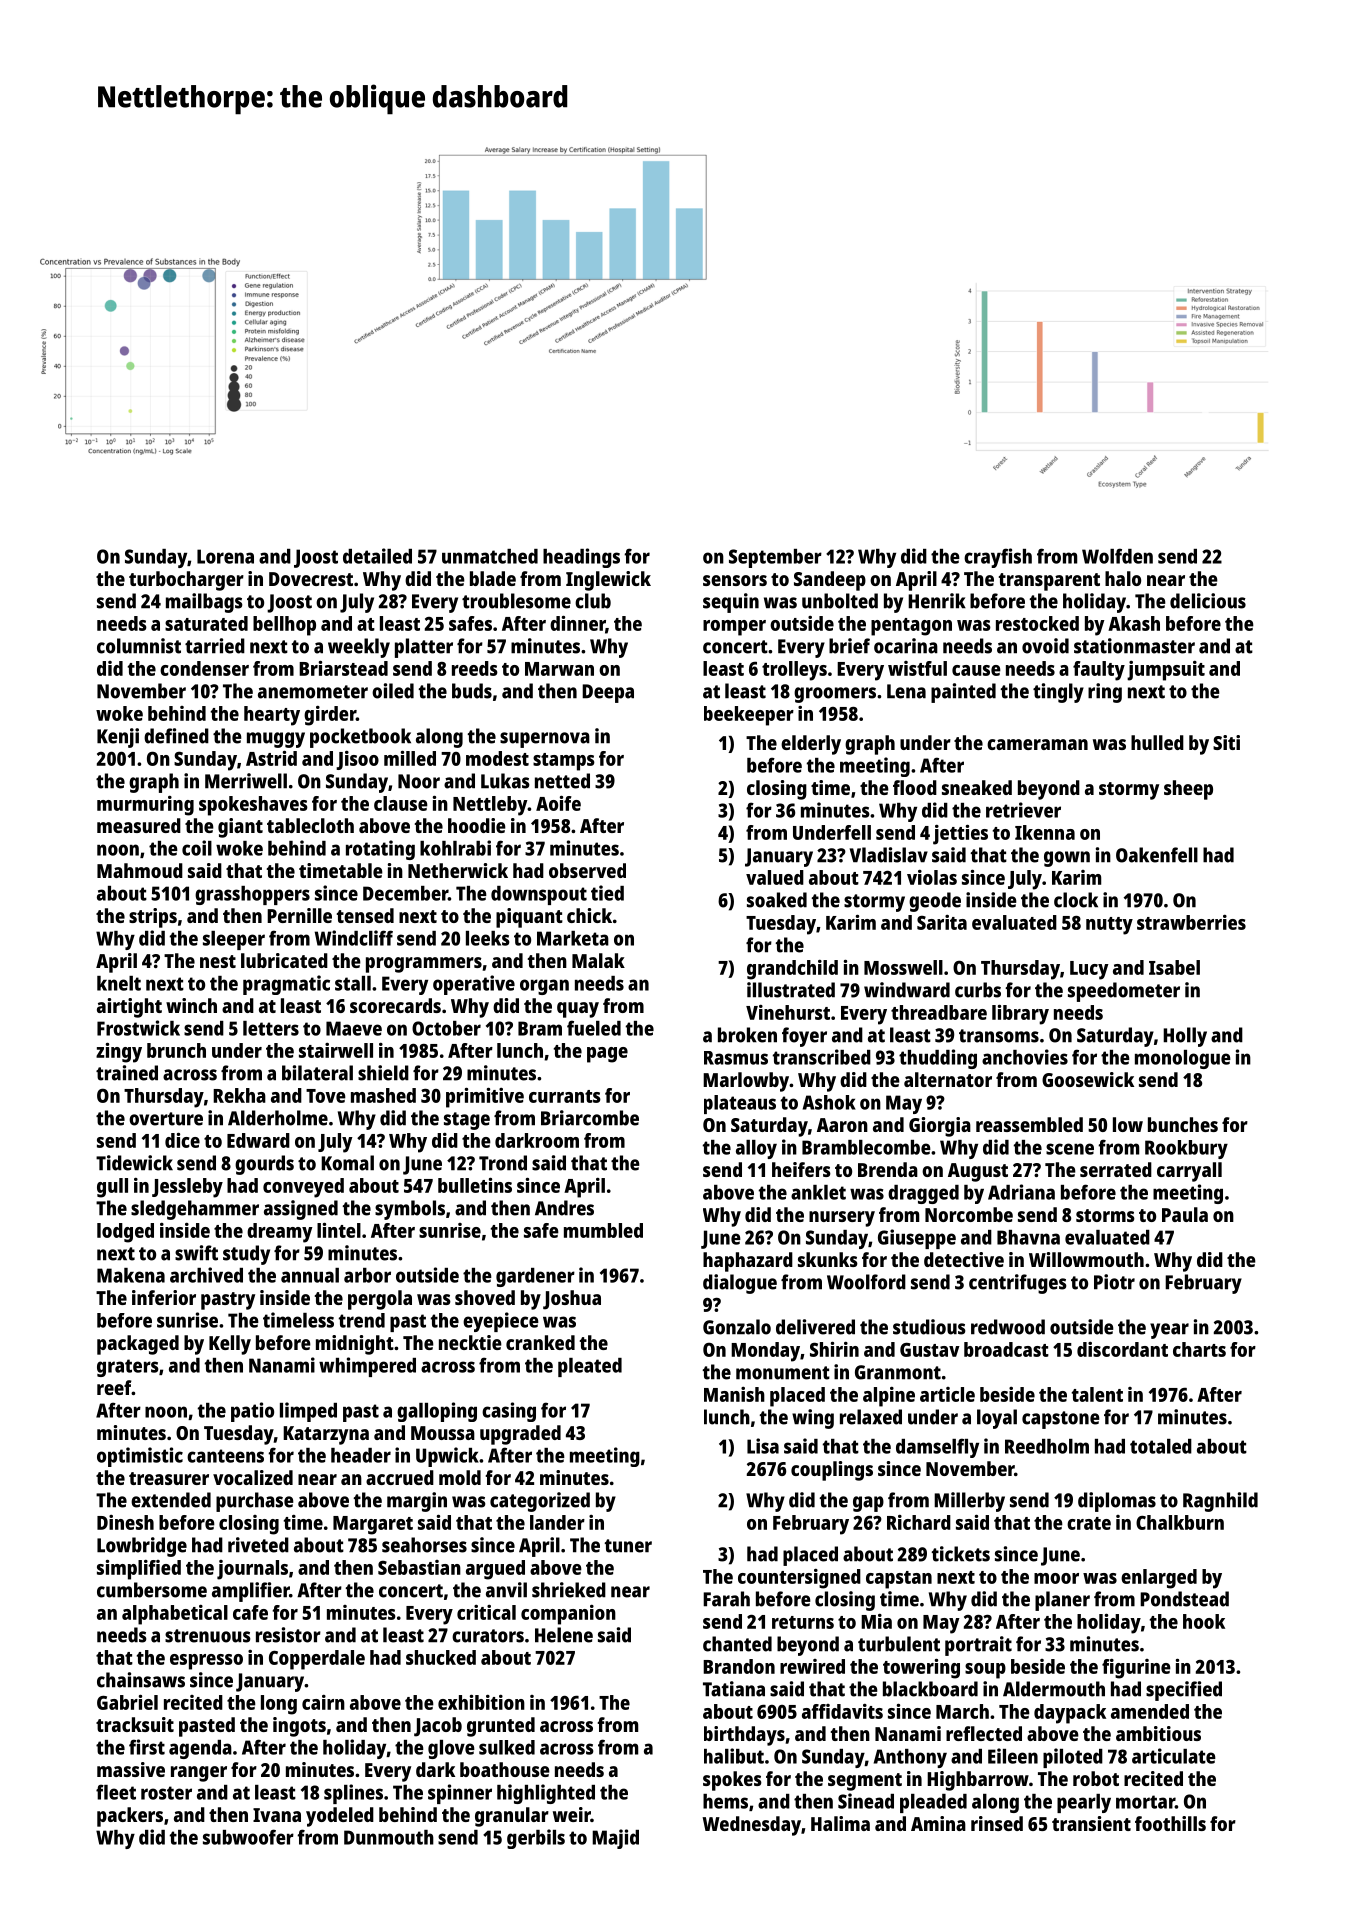 The height and width of the screenshot is (1919, 1357). What do you see at coordinates (389, 1837) in the screenshot?
I see `Dunmouth` at bounding box center [389, 1837].
